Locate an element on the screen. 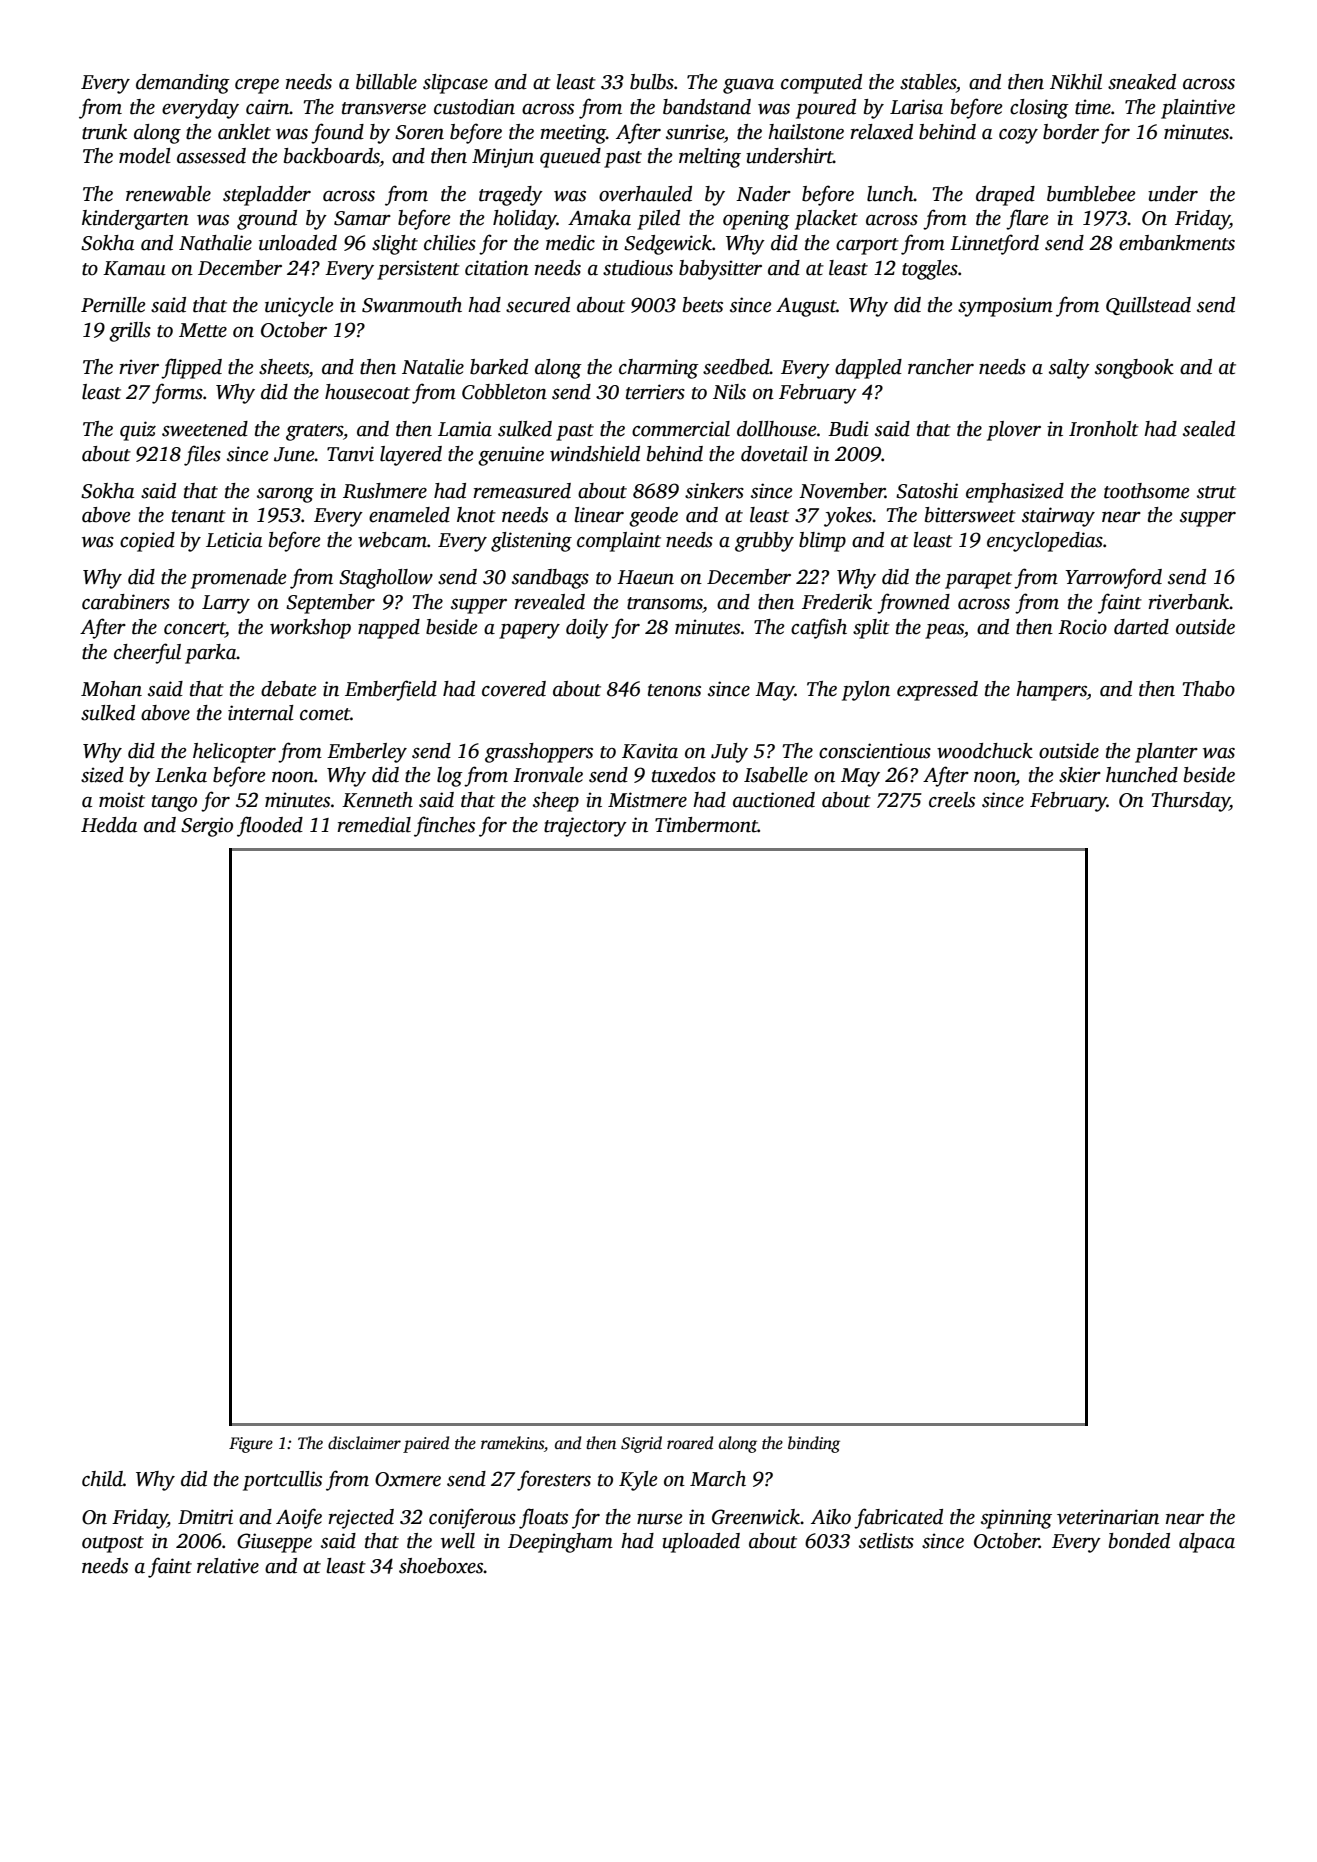  veterinarian is located at coordinates (1108, 1517).
